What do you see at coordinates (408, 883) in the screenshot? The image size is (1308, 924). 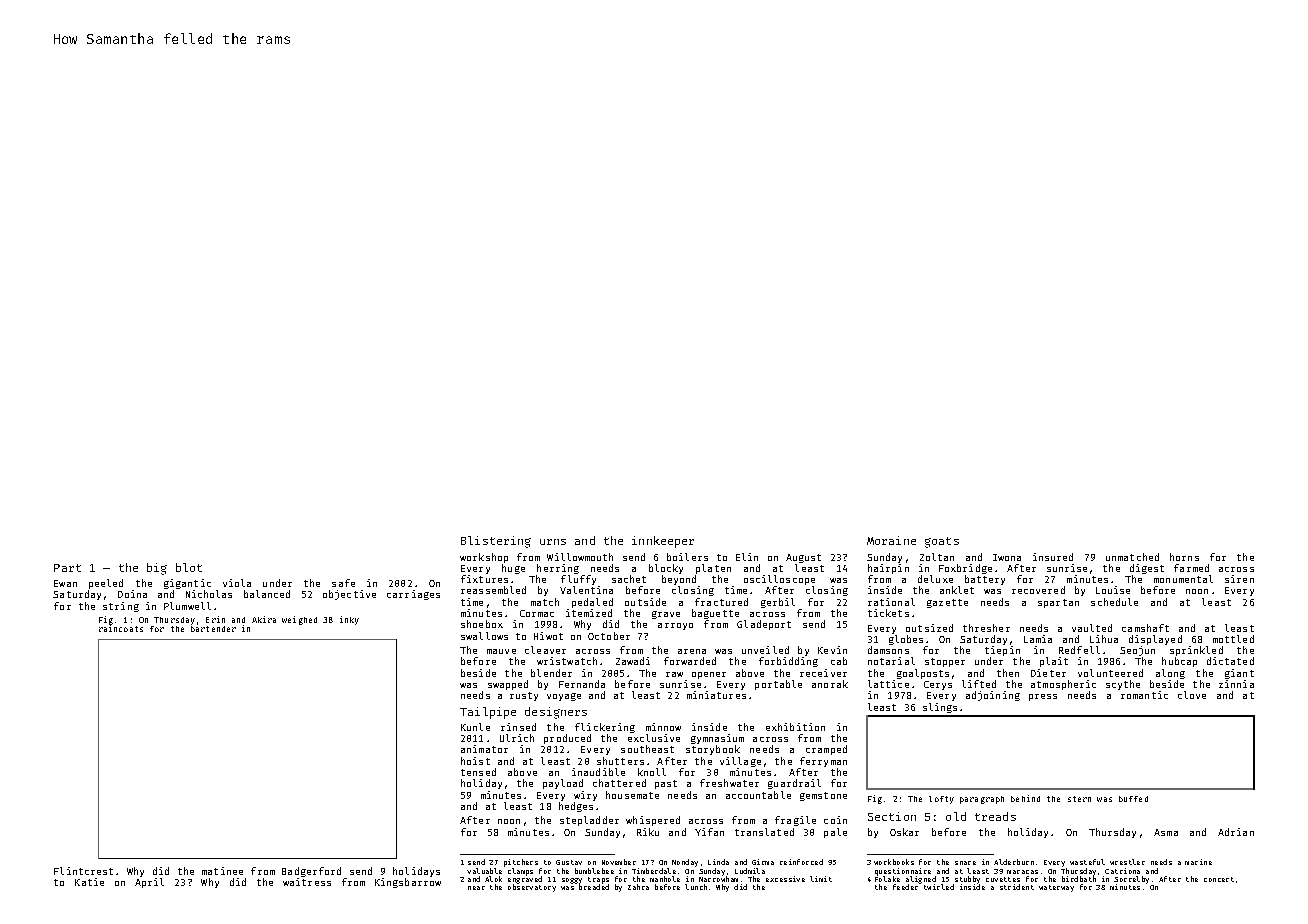 I see `Kingsbarrow` at bounding box center [408, 883].
